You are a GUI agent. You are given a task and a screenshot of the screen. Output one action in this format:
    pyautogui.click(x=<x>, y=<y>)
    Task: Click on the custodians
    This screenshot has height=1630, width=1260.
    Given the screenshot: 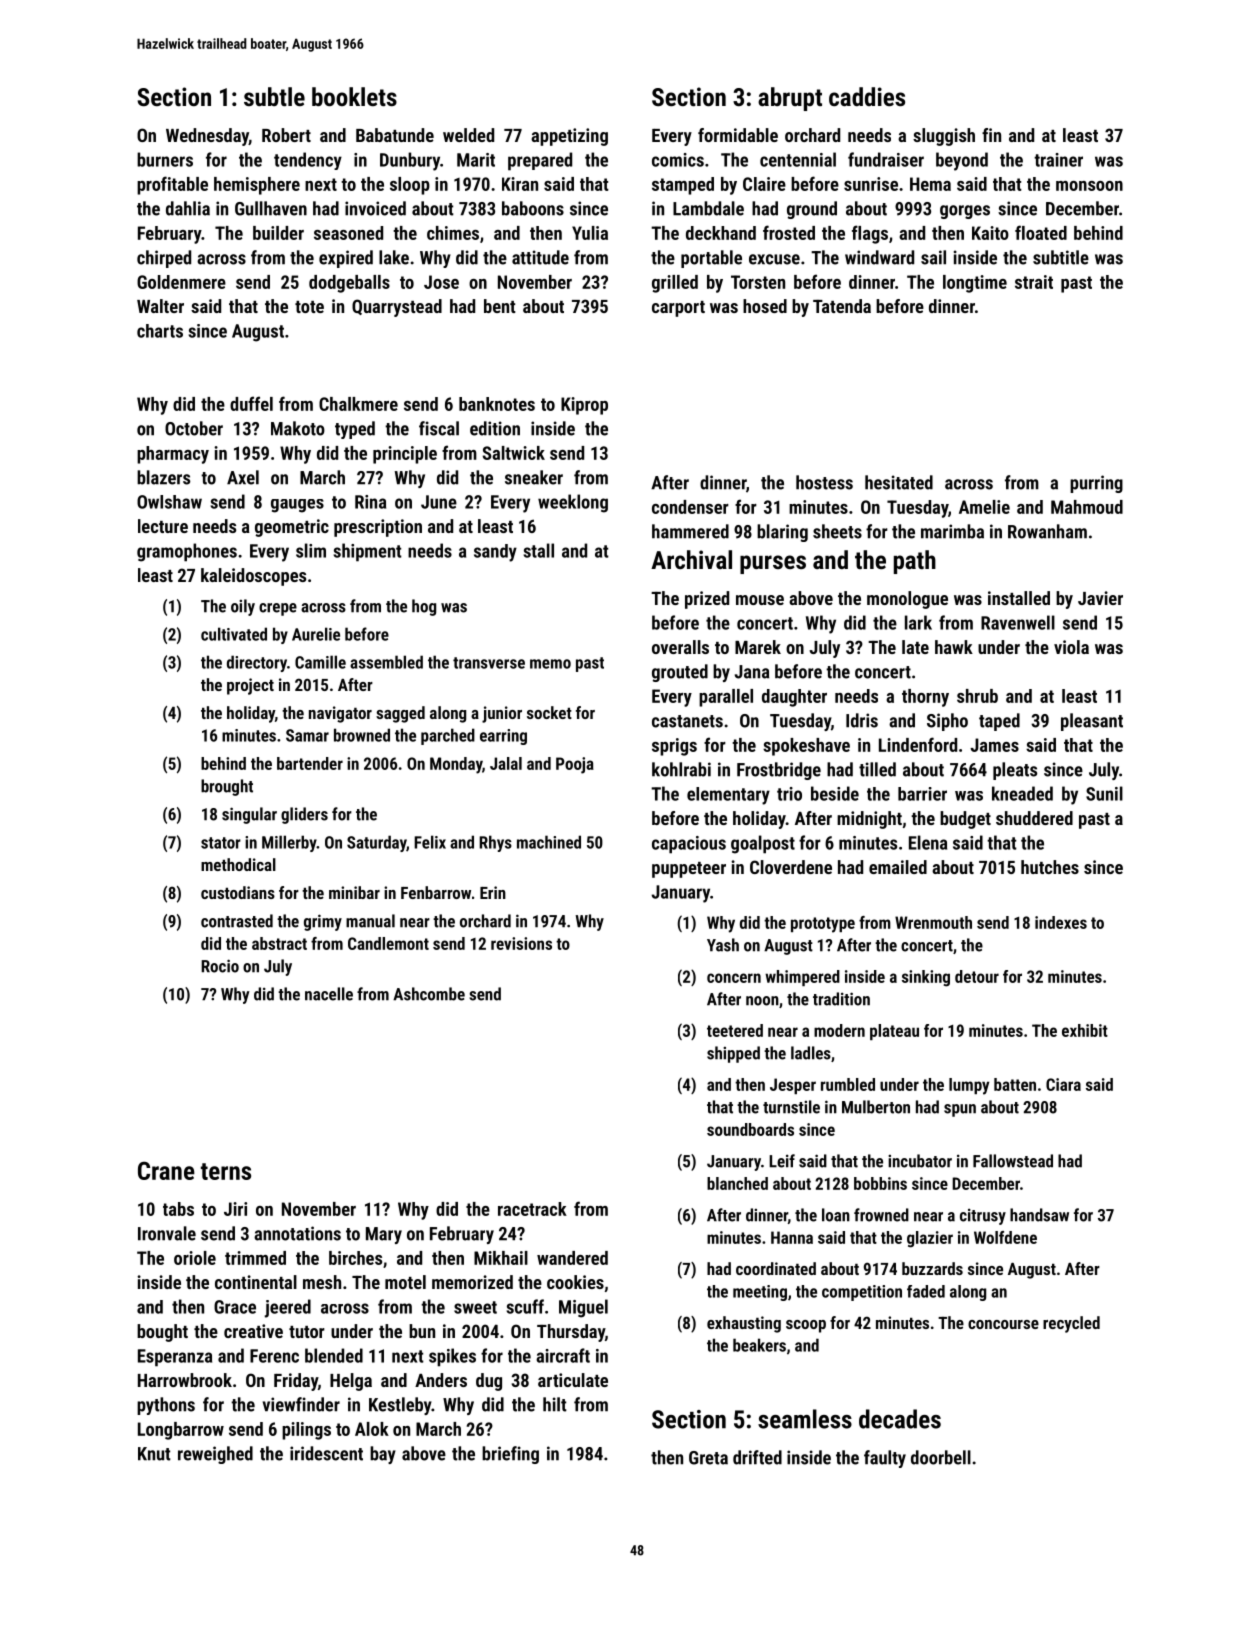 What is the action you would take?
    pyautogui.click(x=238, y=892)
